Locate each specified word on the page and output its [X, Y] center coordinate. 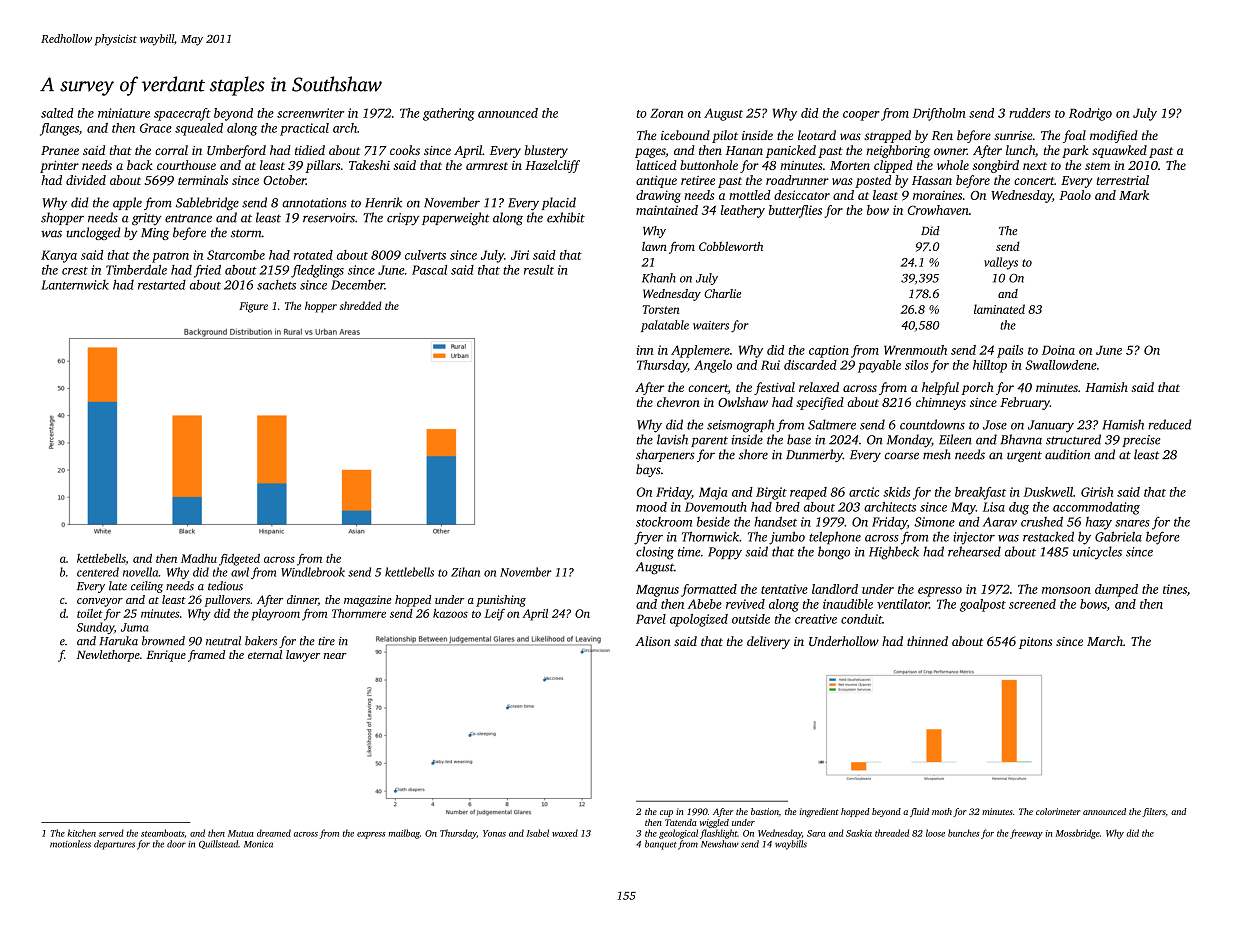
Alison [653, 641]
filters [1154, 812]
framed [206, 656]
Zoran [666, 113]
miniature [124, 113]
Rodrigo [1090, 114]
